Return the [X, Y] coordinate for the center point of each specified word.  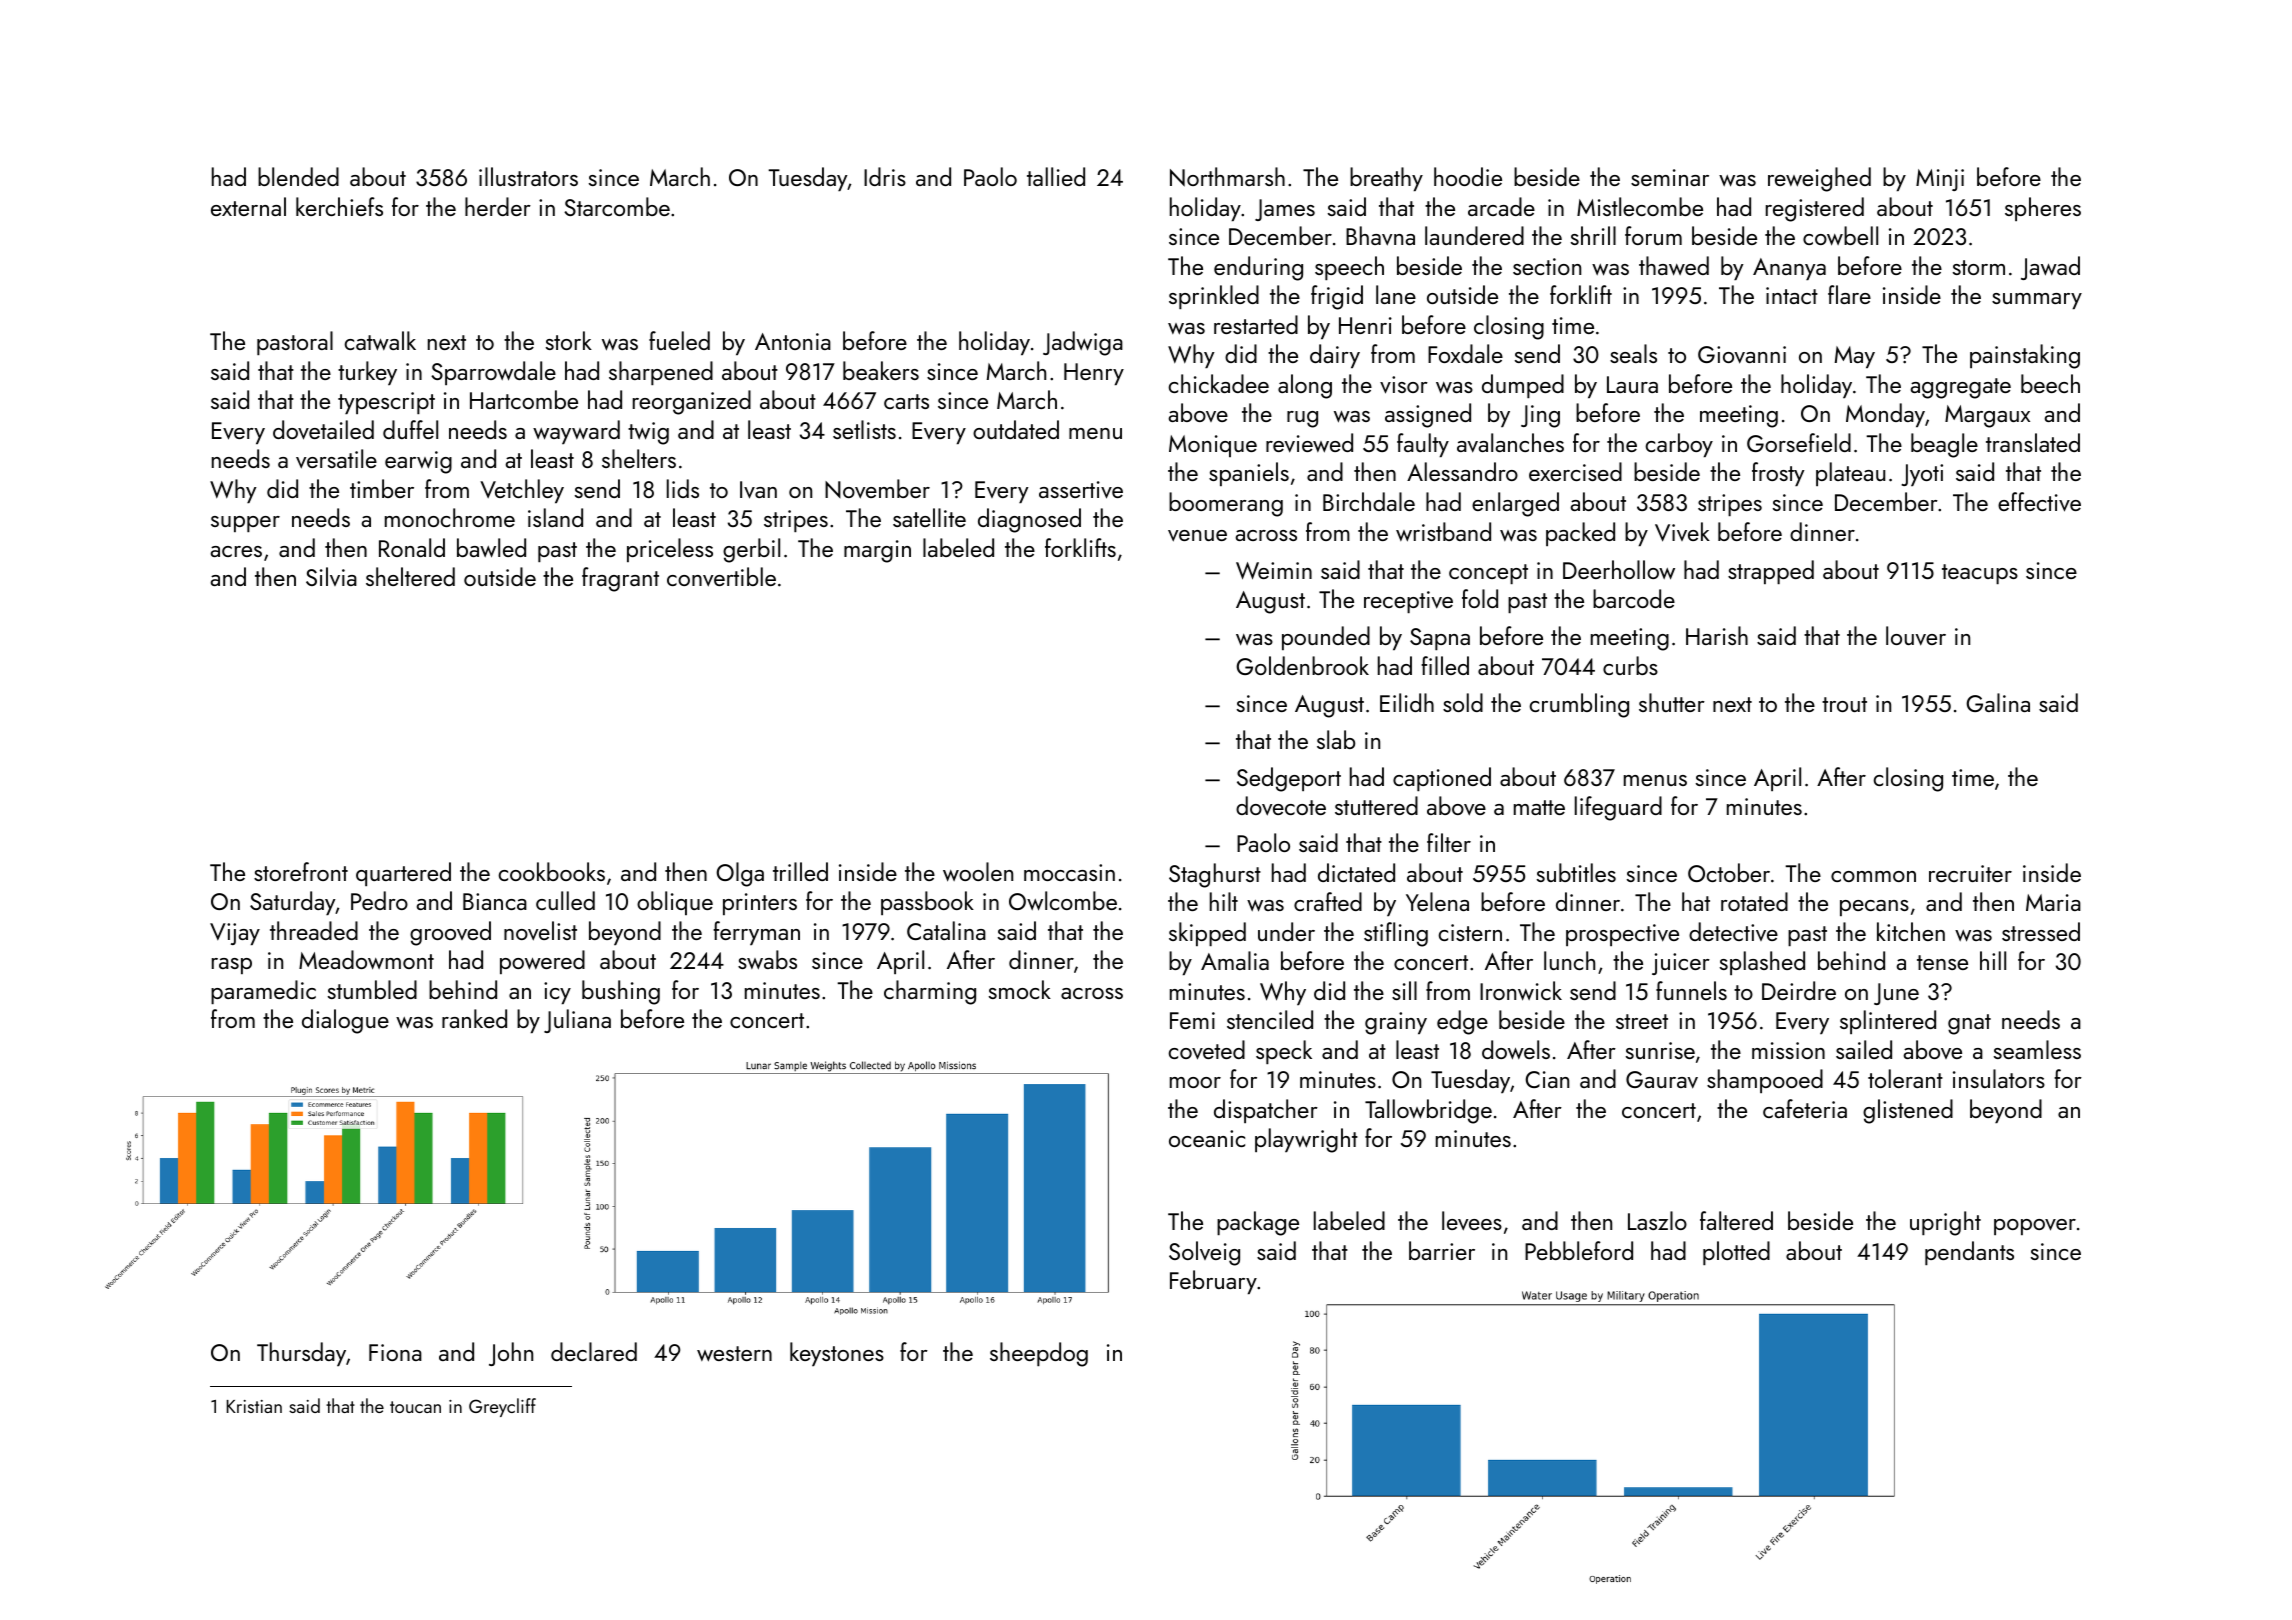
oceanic [1207, 1138]
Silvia [331, 576]
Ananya [1789, 269]
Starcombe [617, 206]
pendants [1969, 1253]
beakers [881, 370]
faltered [1736, 1220]
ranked [474, 1018]
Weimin [1274, 571]
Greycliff [502, 1407]
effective [2039, 502]
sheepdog [1039, 1354]
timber [382, 488]
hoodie [1468, 176]
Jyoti [1922, 475]
